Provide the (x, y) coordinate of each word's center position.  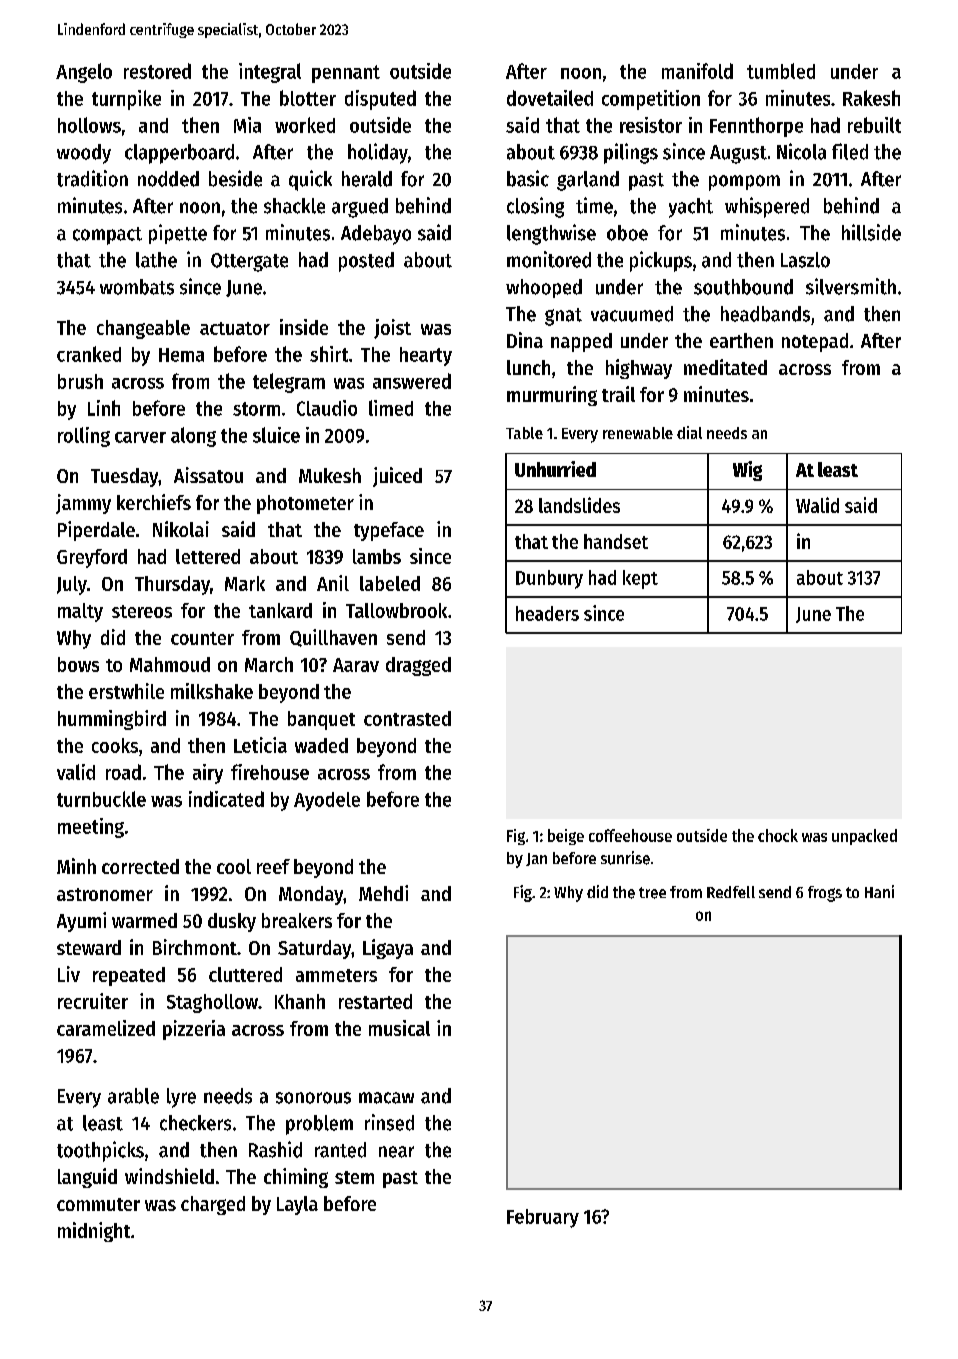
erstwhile (126, 691)
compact (107, 236)
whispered (767, 207)
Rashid (275, 1149)
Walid (817, 505)
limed (391, 408)
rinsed (389, 1122)
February (543, 1218)
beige (566, 837)
